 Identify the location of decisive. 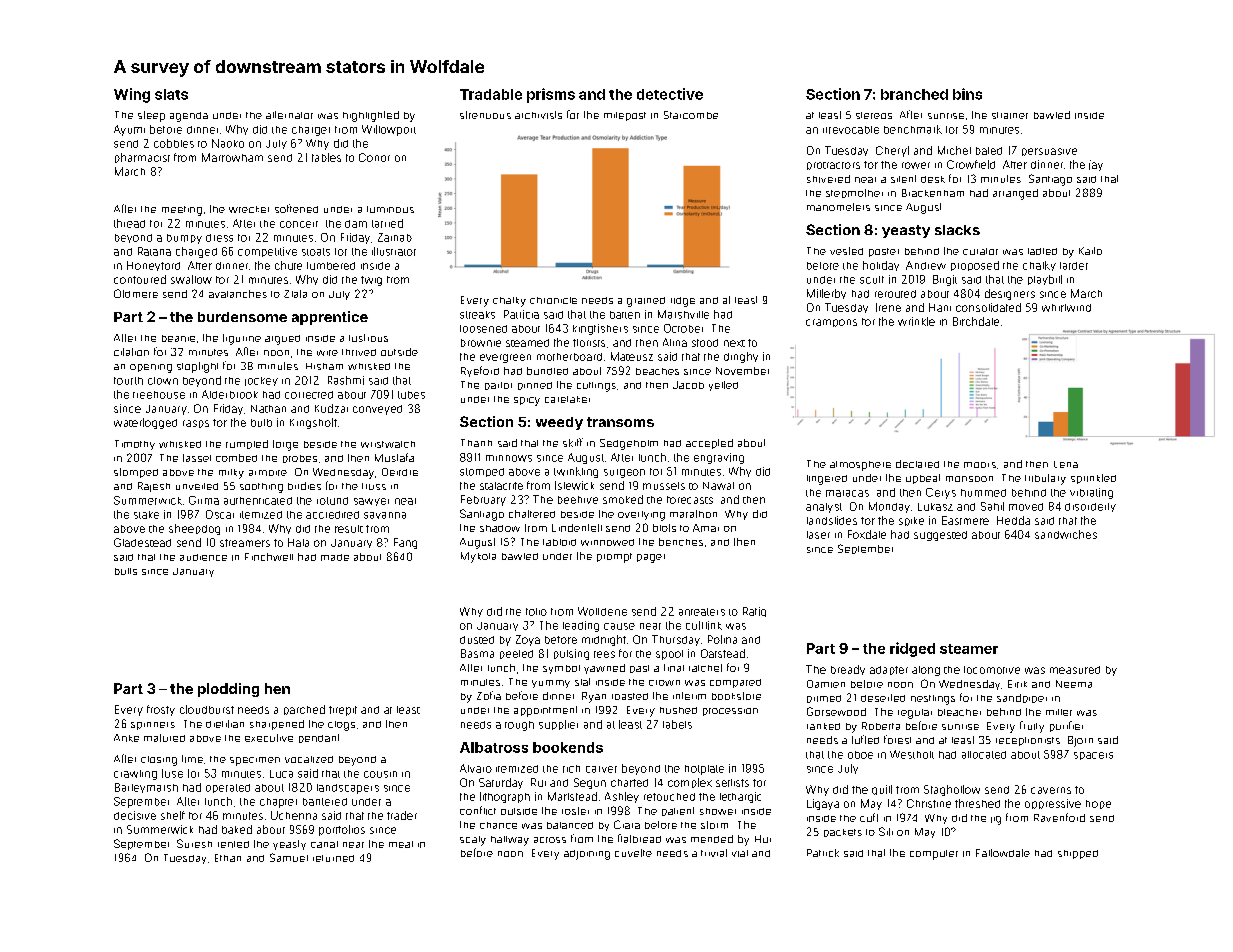
(135, 815).
